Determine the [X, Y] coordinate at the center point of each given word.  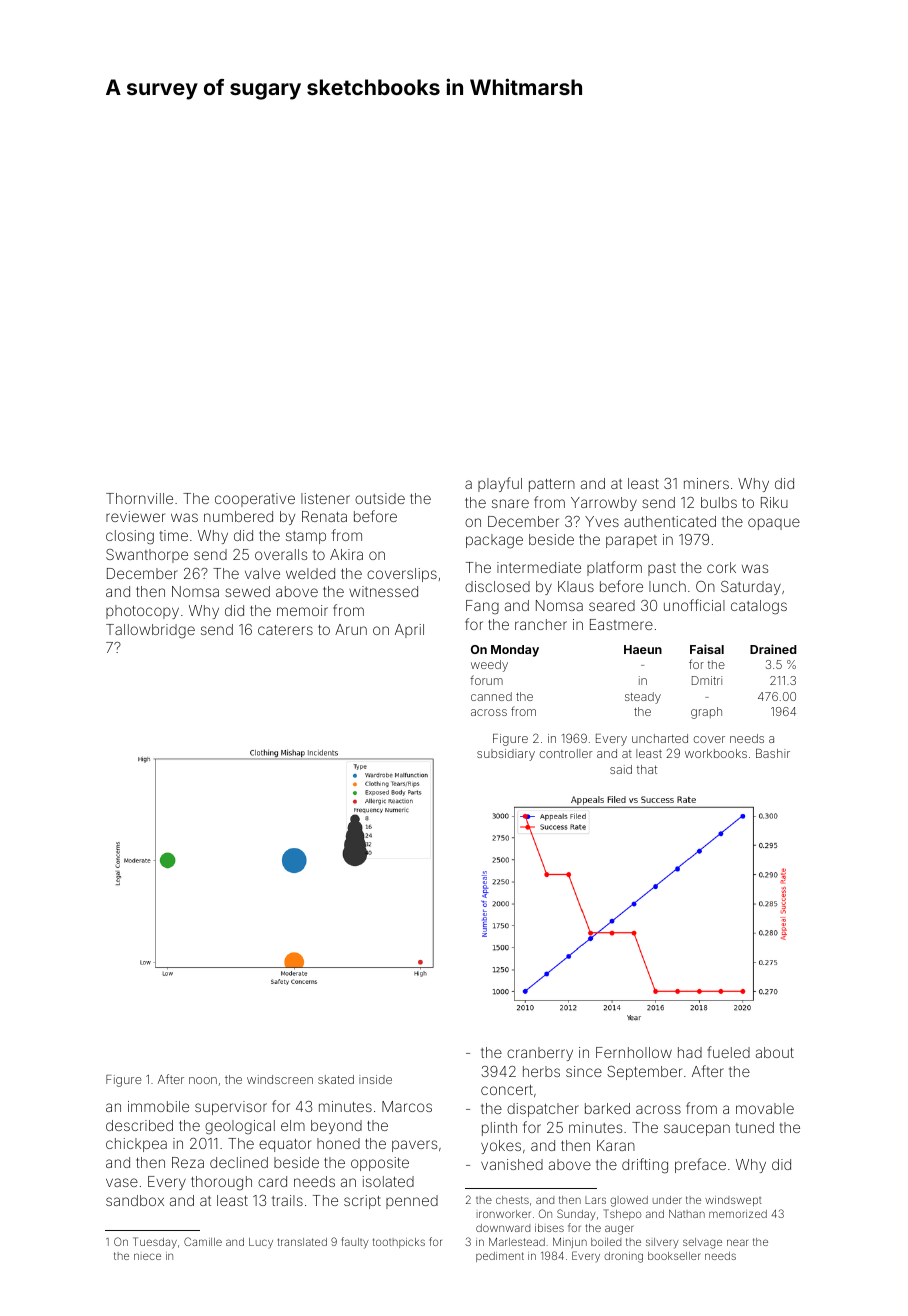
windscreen [280, 1079]
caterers [285, 630]
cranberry [540, 1054]
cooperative [255, 500]
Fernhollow [634, 1052]
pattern [552, 485]
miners [706, 483]
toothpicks [399, 1243]
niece [147, 1256]
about [775, 1052]
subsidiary [506, 755]
